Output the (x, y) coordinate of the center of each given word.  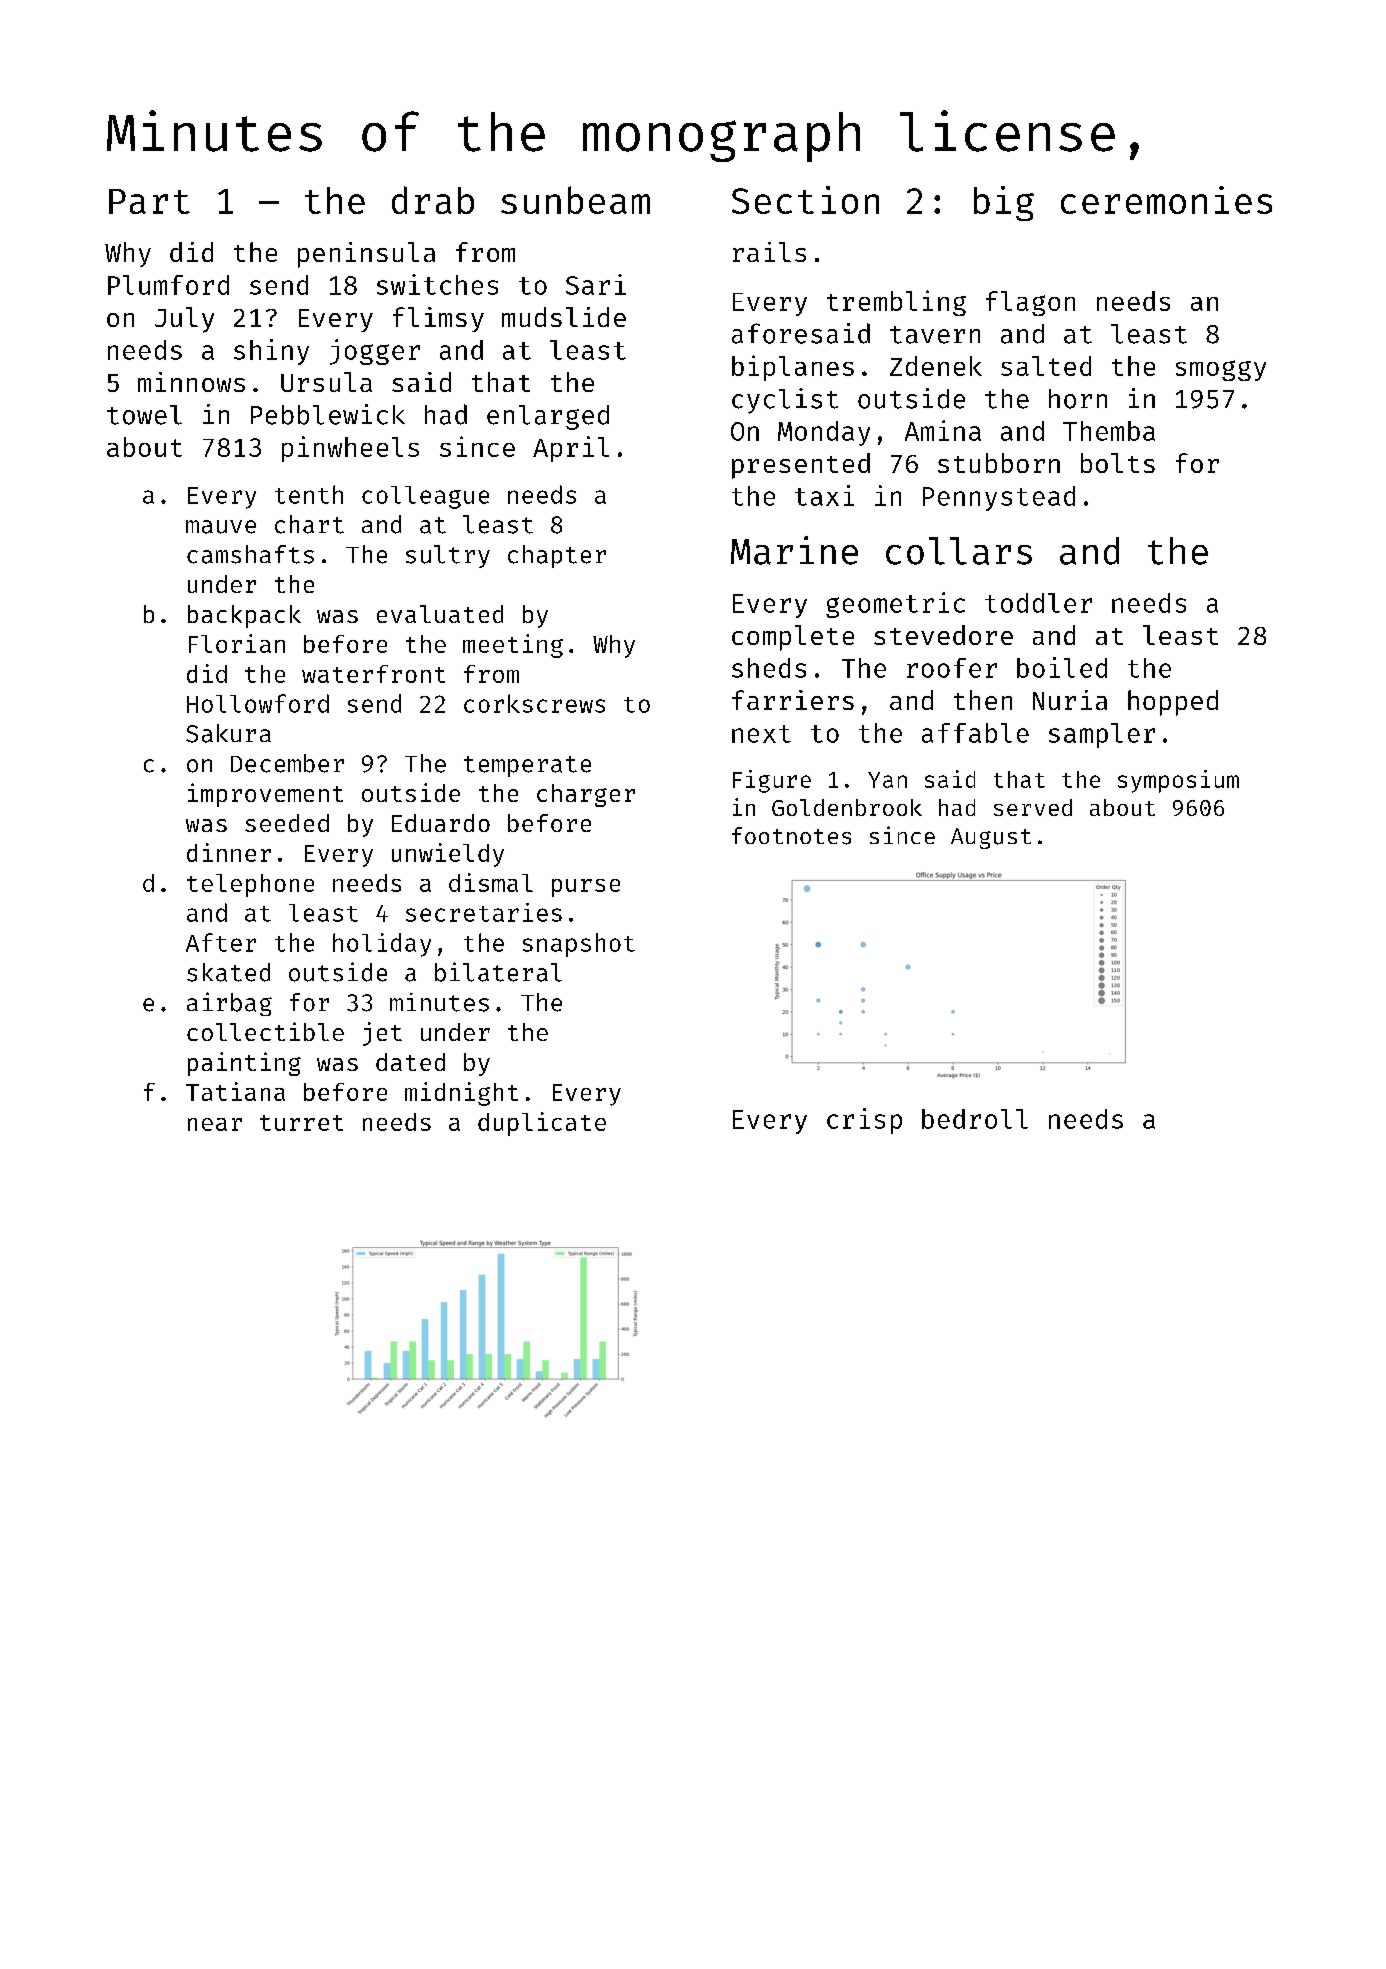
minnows (191, 382)
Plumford (168, 285)
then (983, 700)
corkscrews (534, 703)
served (1033, 807)
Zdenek (936, 366)
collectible (265, 1031)
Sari (596, 284)
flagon (1030, 303)
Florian (237, 643)
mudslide (564, 317)
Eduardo (441, 823)
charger (586, 795)
